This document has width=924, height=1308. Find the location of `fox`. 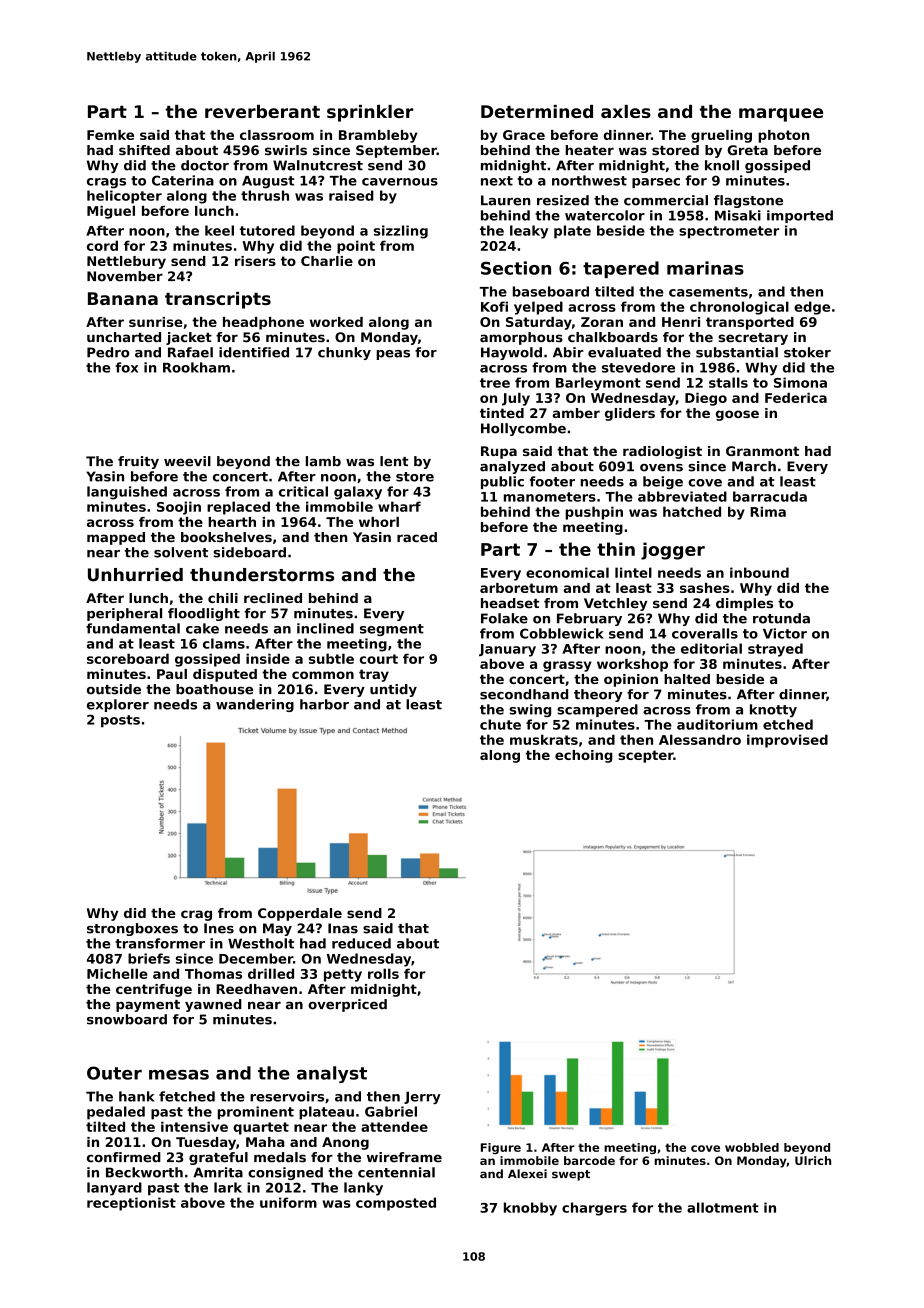

fox is located at coordinates (126, 367).
